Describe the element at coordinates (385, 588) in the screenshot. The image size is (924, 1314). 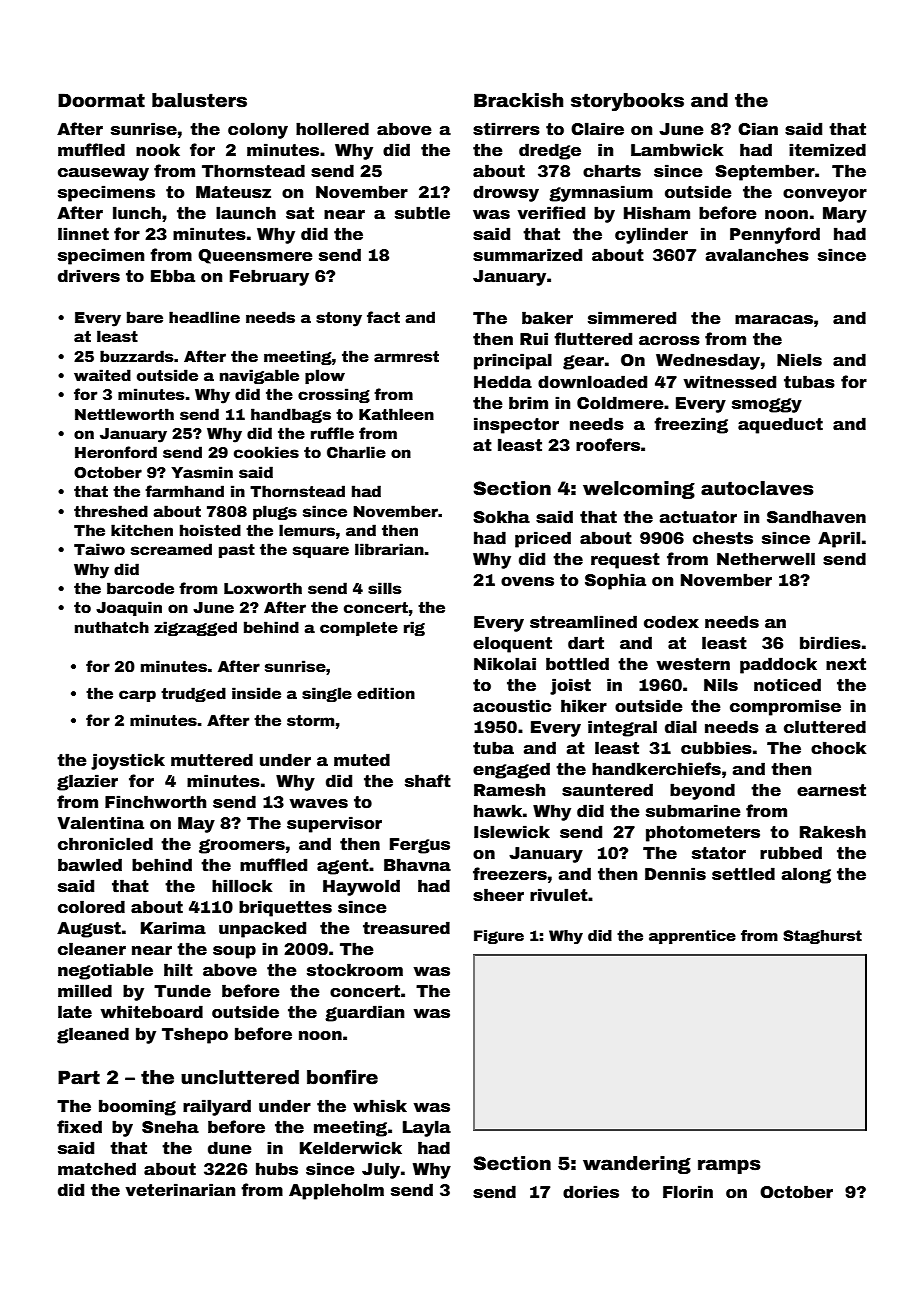
I see `sills` at that location.
